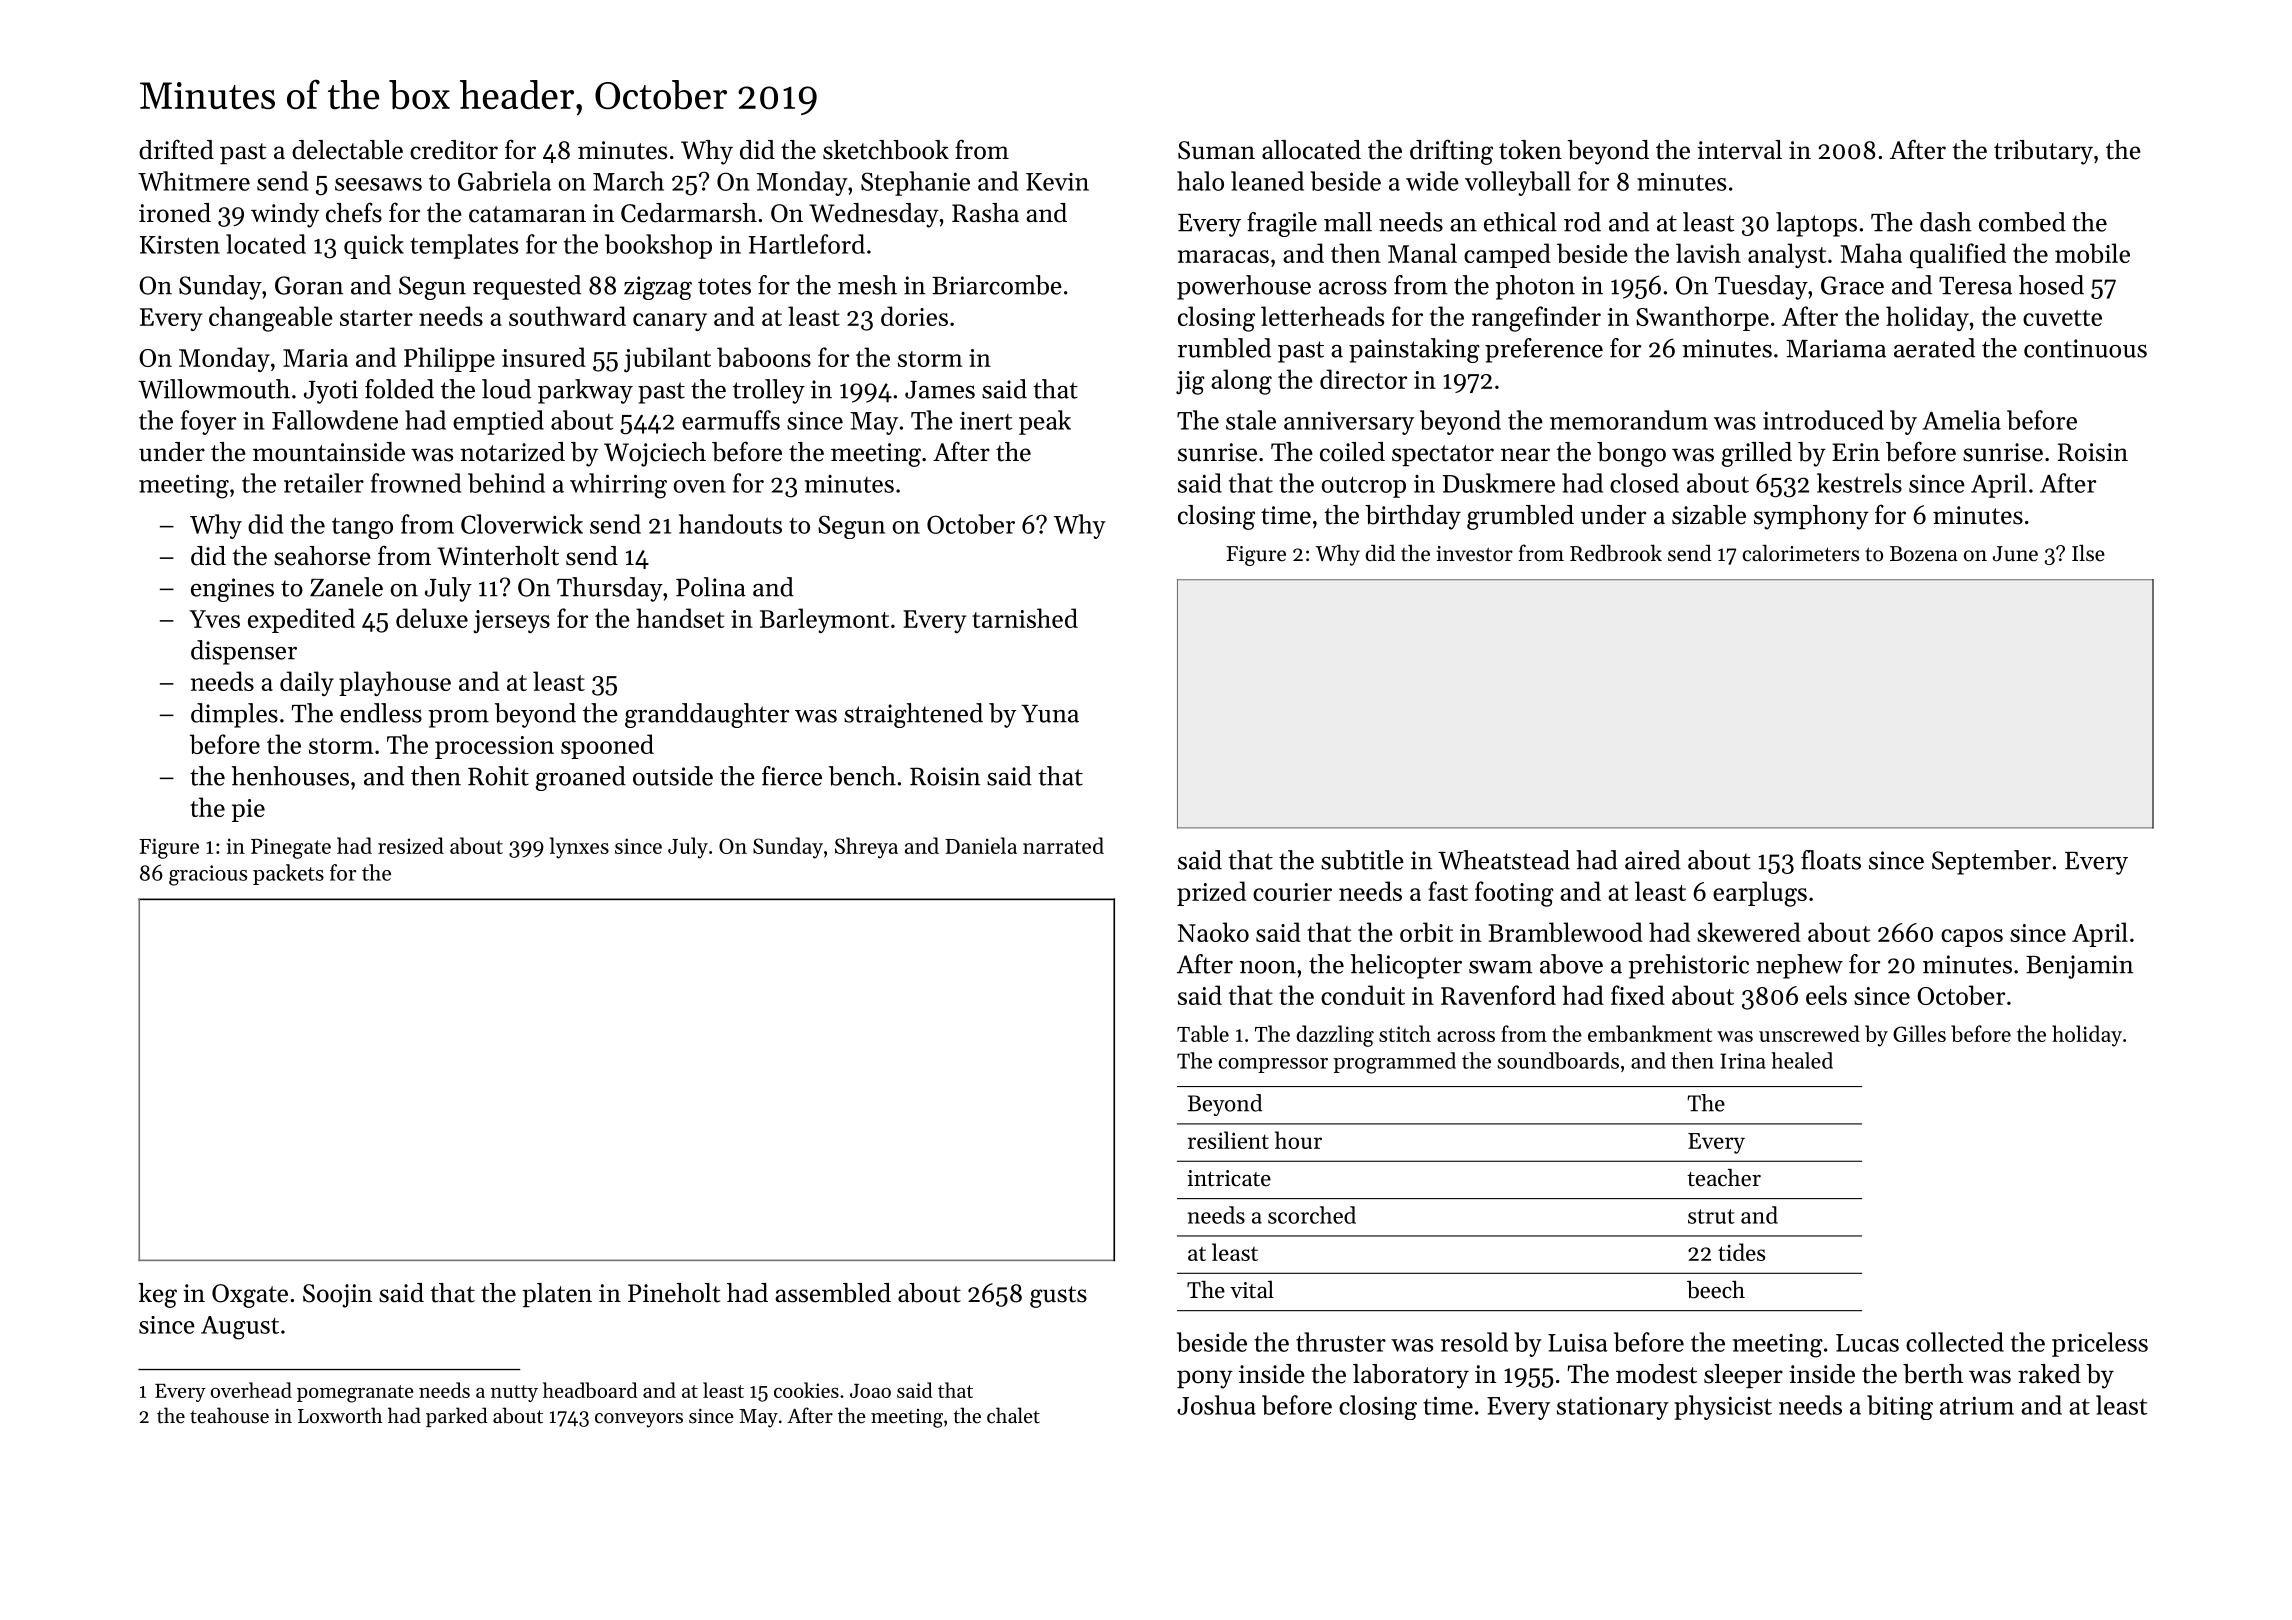 This document has width=2292, height=1620. What do you see at coordinates (1530, 150) in the document?
I see `token` at bounding box center [1530, 150].
